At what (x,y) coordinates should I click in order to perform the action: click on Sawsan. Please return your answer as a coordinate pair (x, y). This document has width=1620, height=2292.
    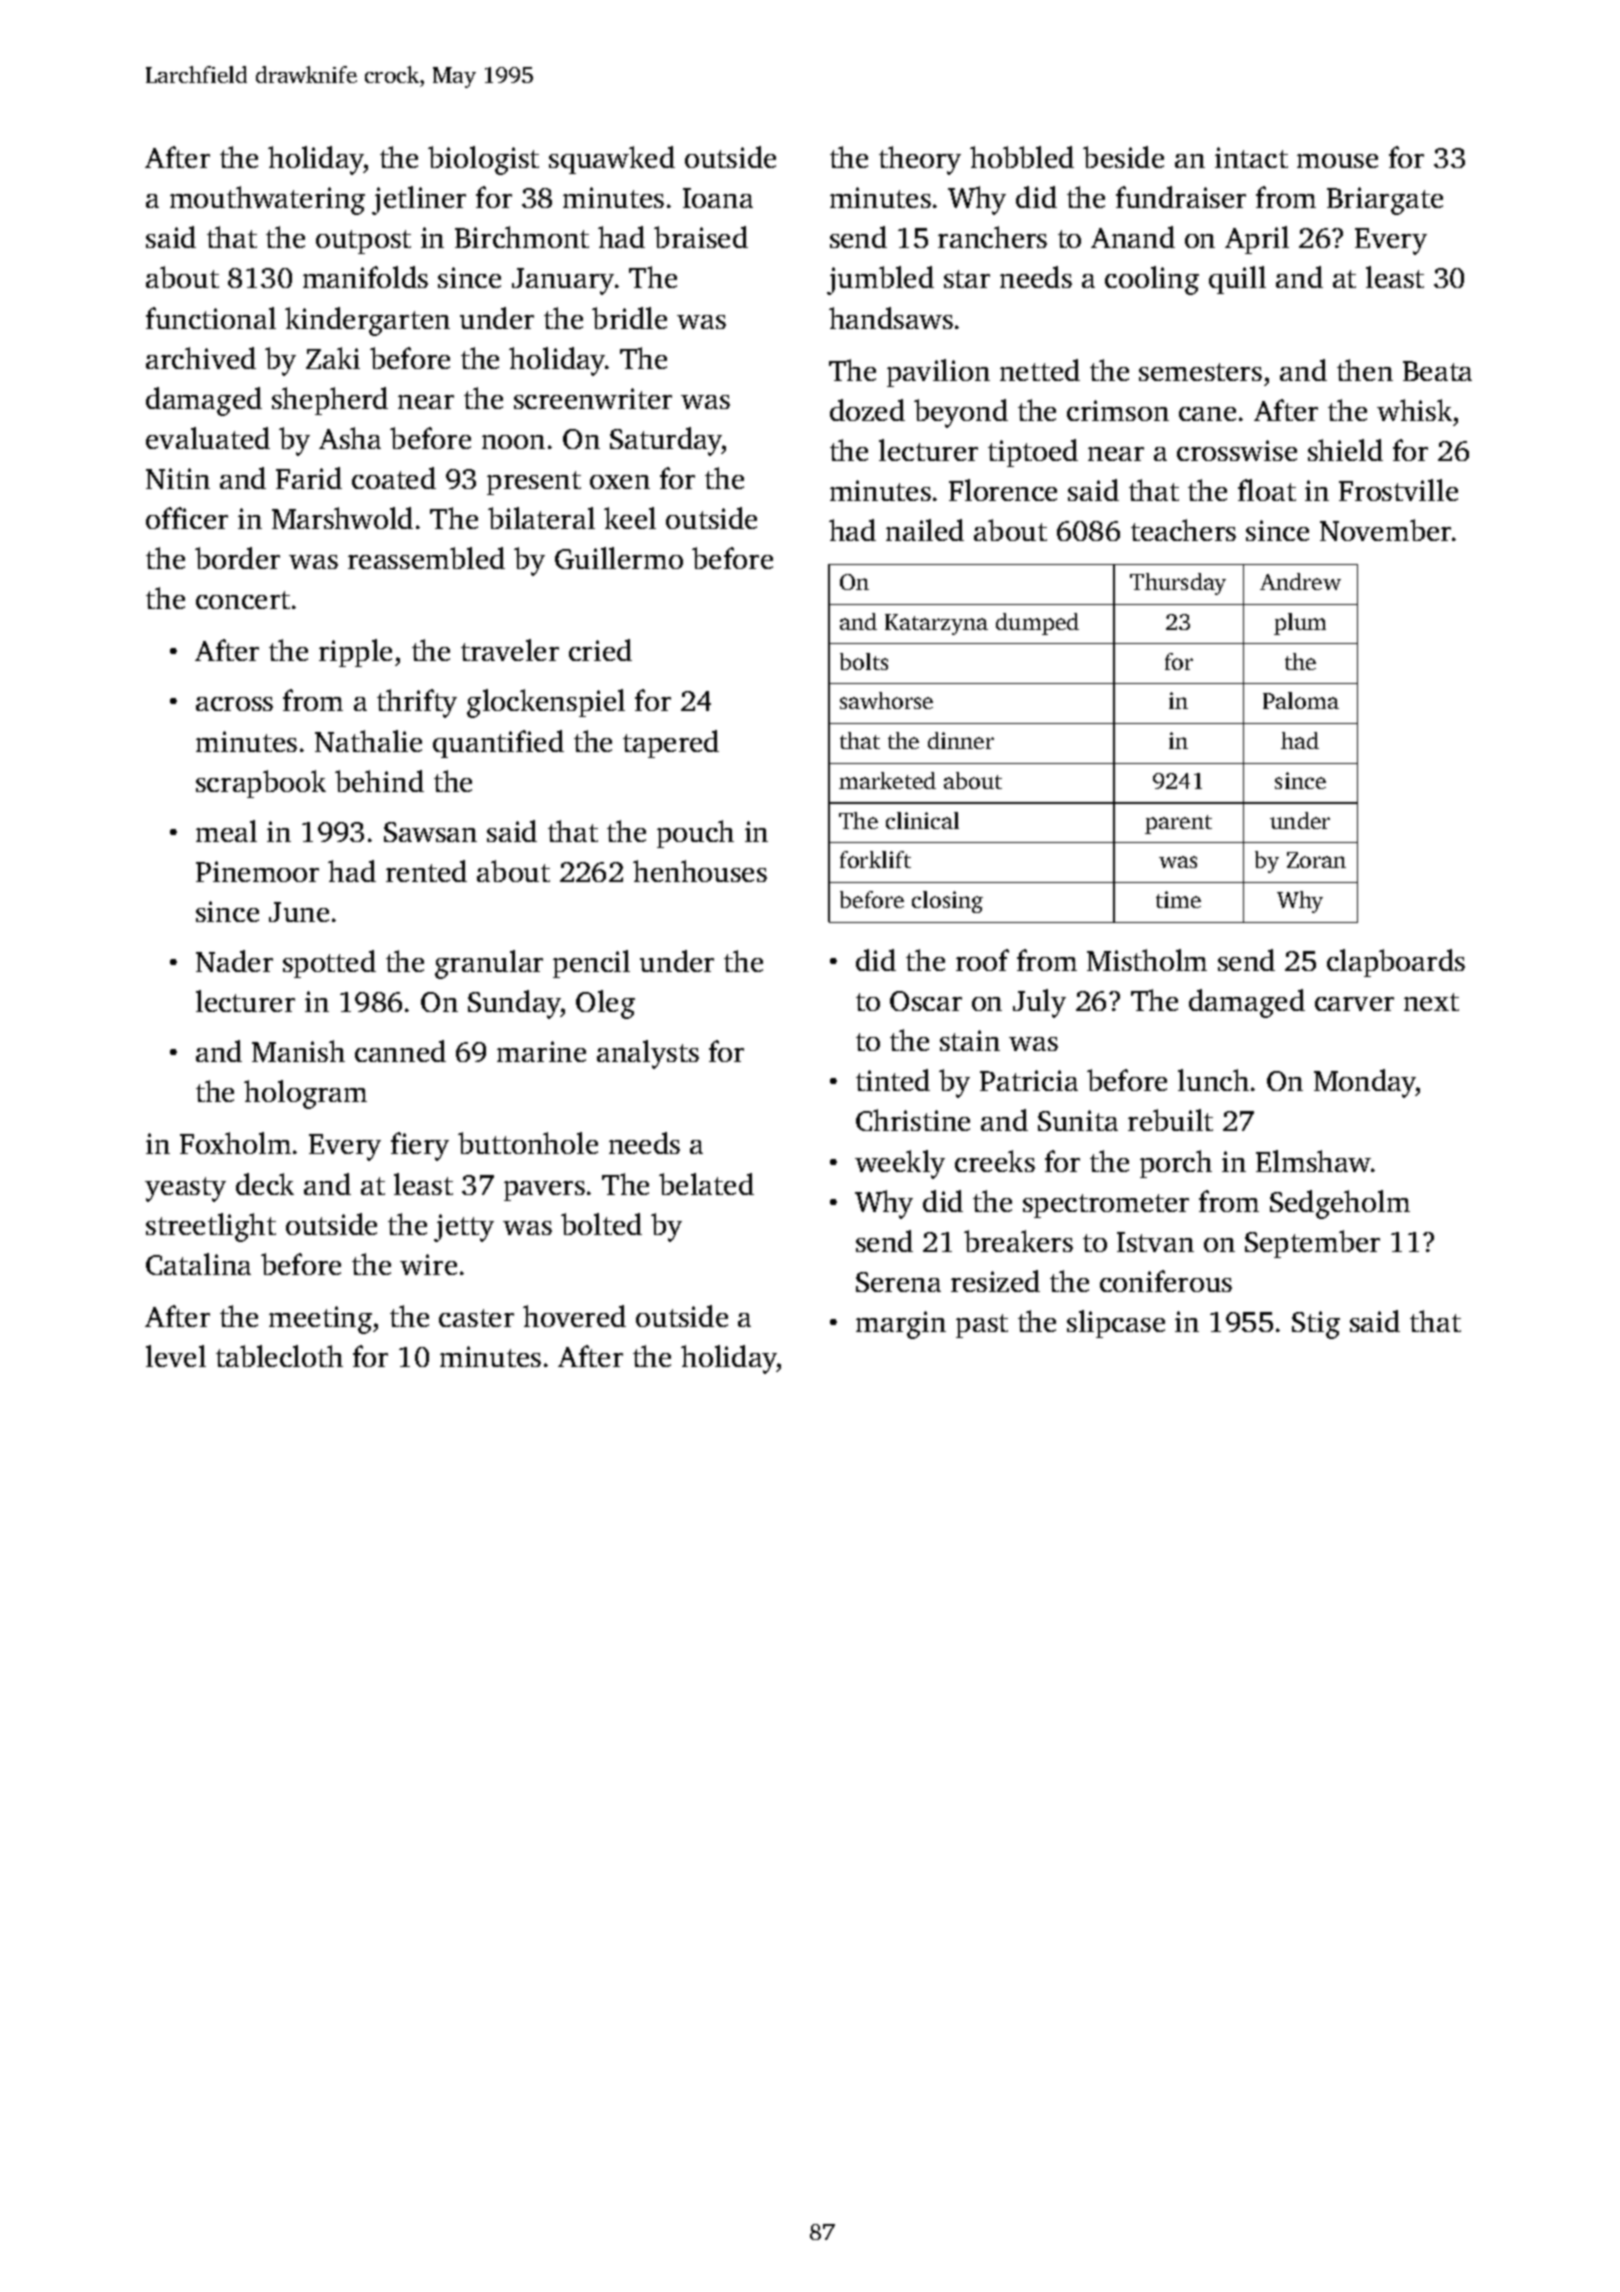
    Looking at the image, I should click on (430, 832).
